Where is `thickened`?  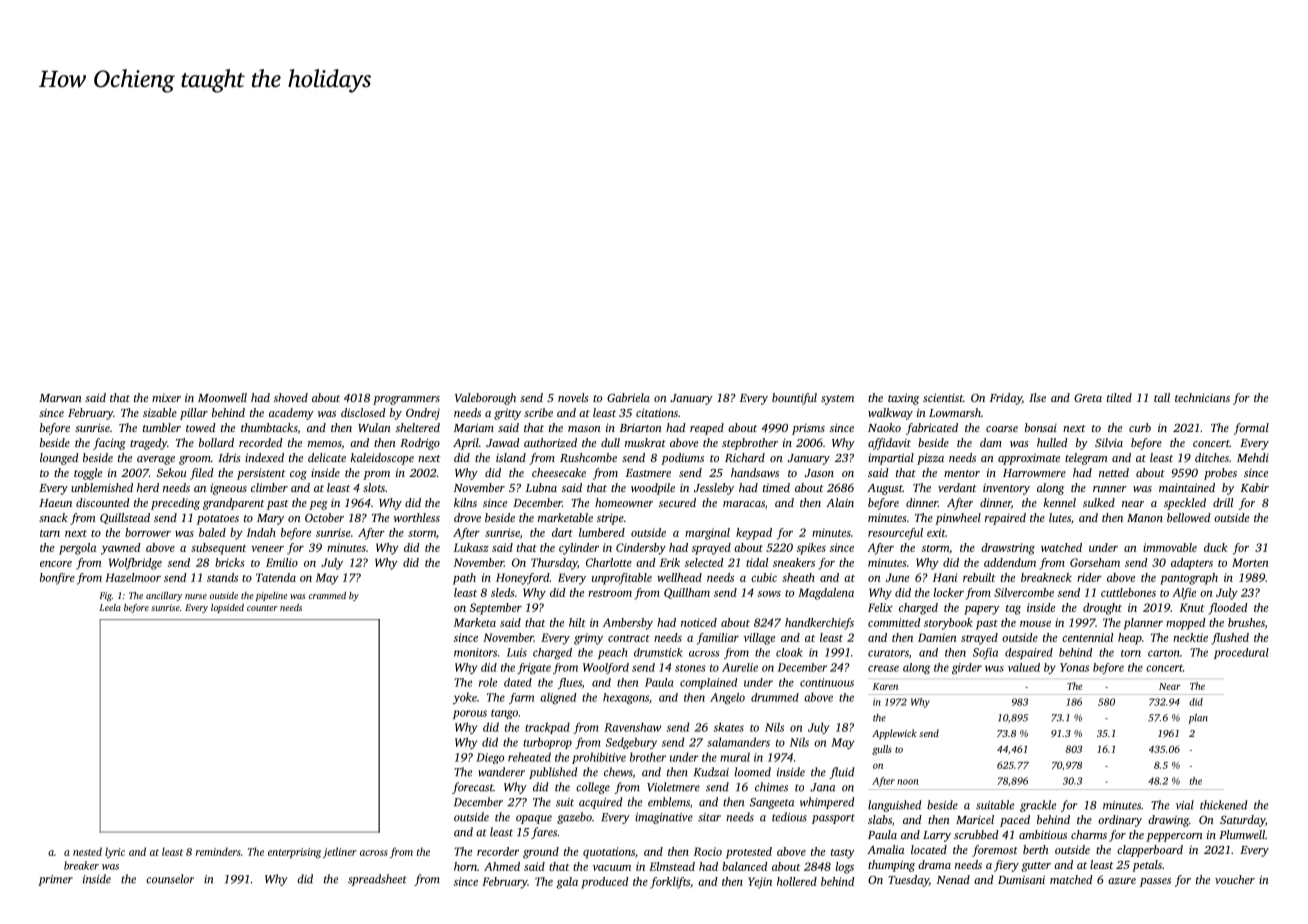
thickened is located at coordinates (1223, 805).
